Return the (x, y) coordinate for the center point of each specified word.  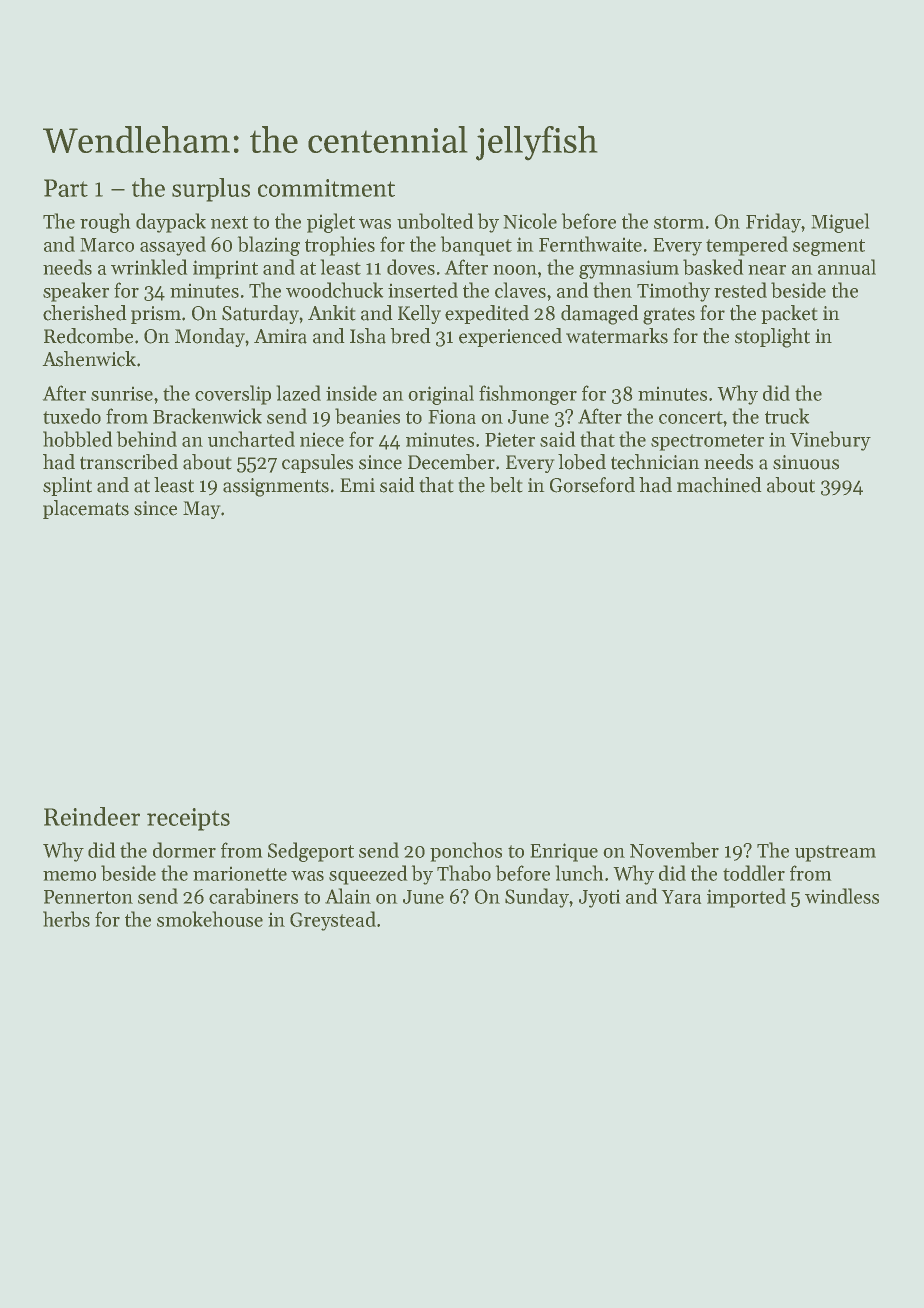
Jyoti (599, 899)
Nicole (530, 221)
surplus (211, 190)
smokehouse (210, 919)
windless (842, 896)
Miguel (840, 223)
